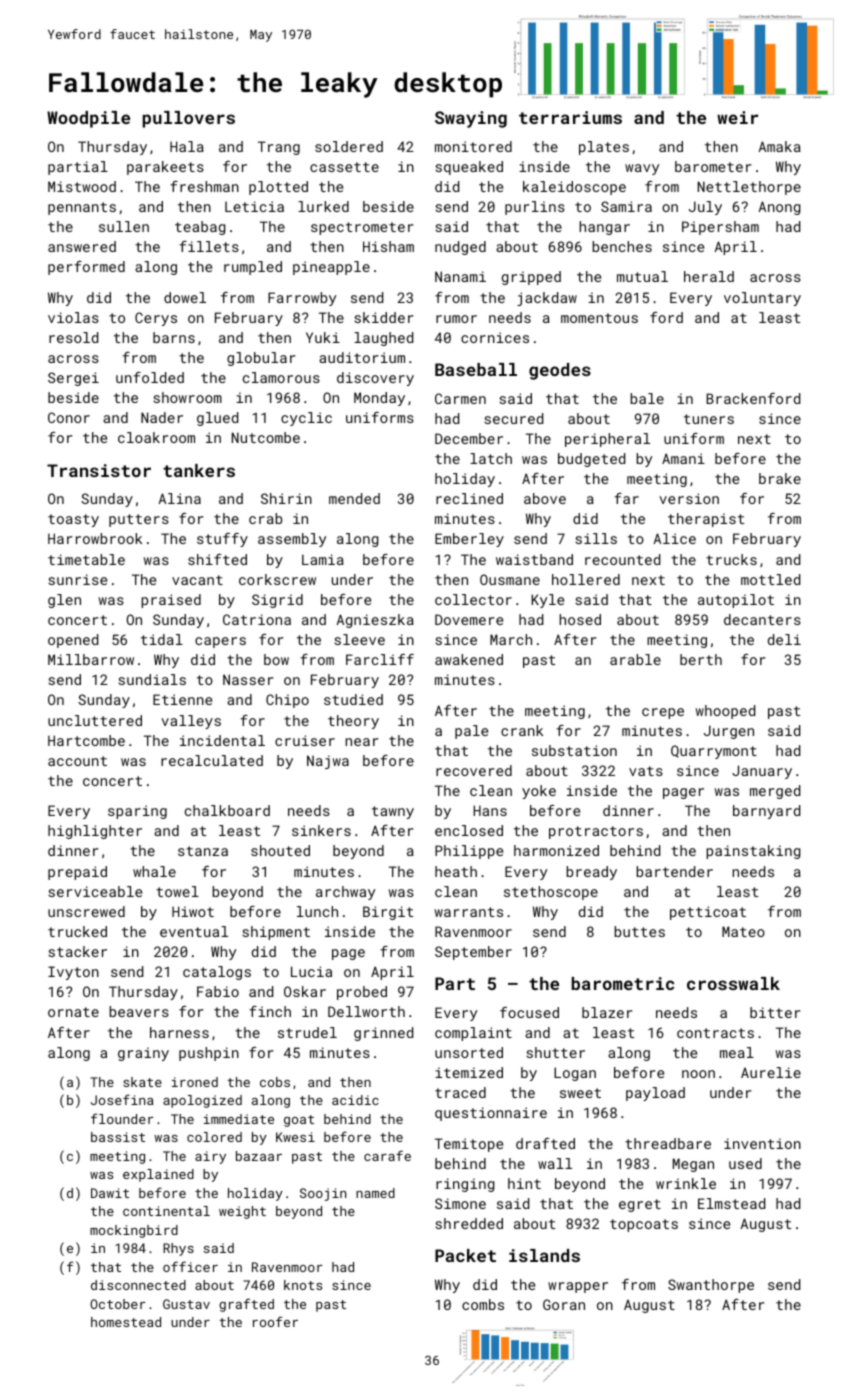  I want to click on terrariums, so click(570, 117).
